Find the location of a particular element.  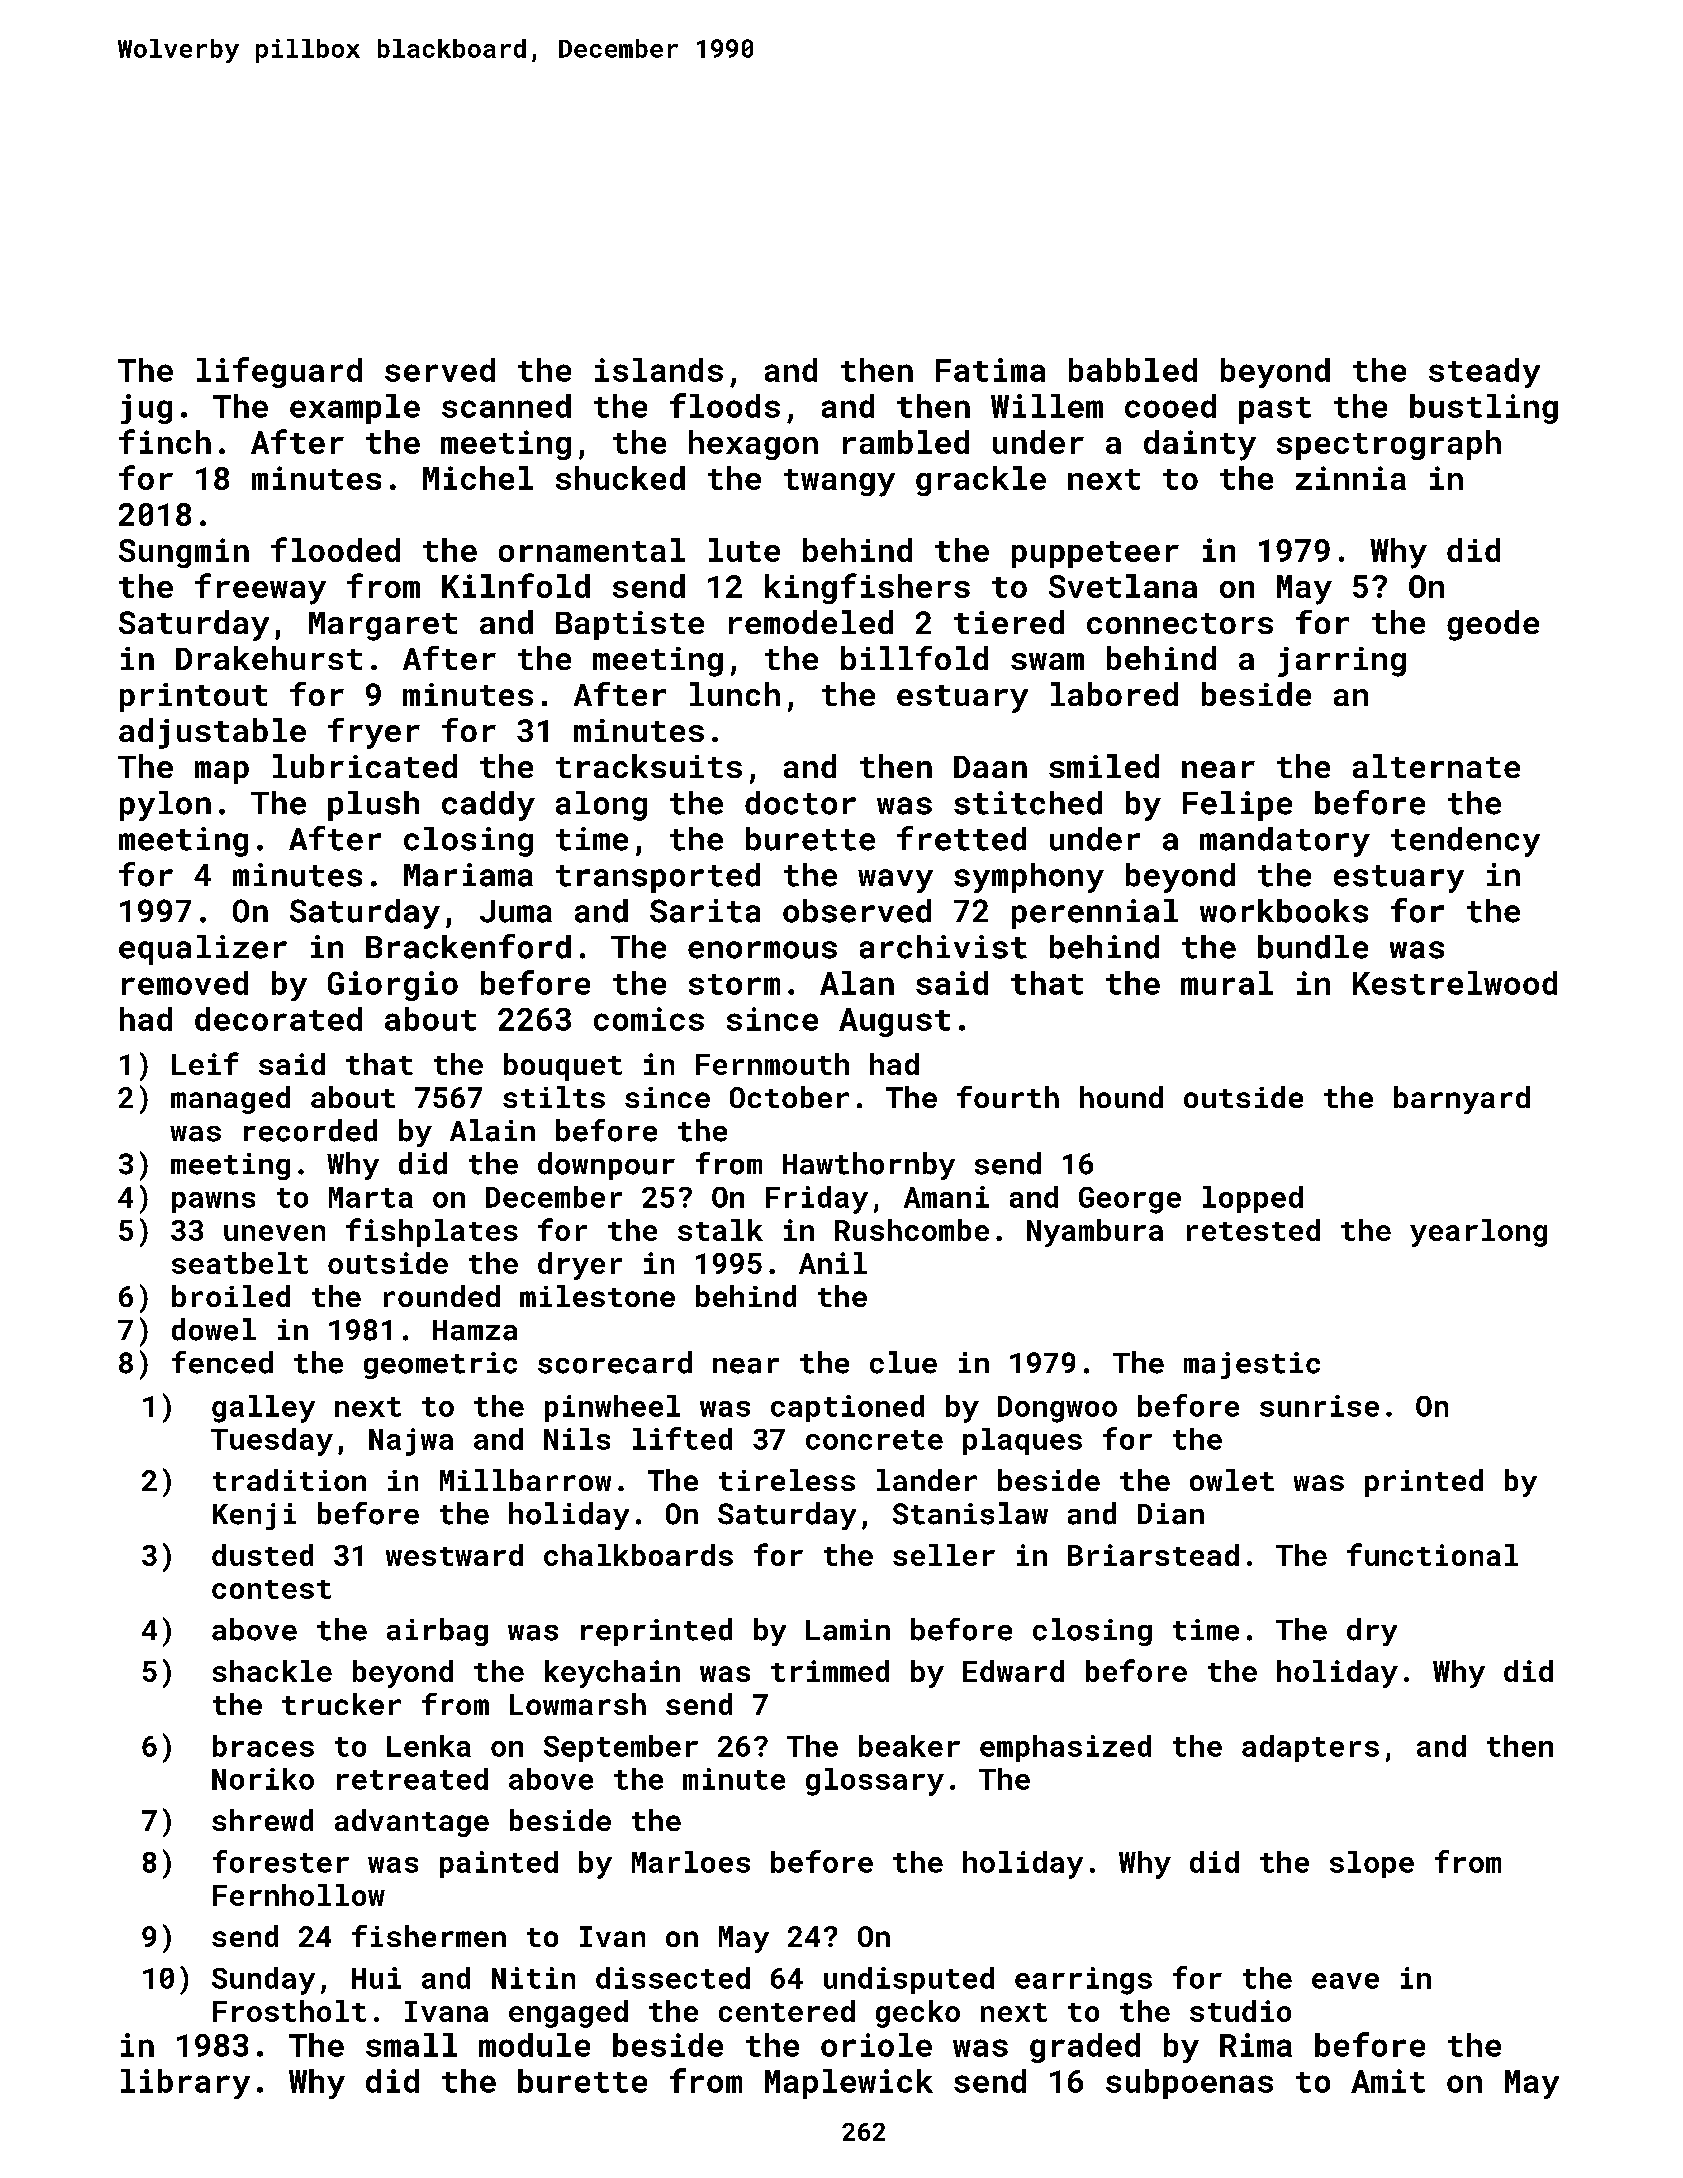

library is located at coordinates (185, 2084).
